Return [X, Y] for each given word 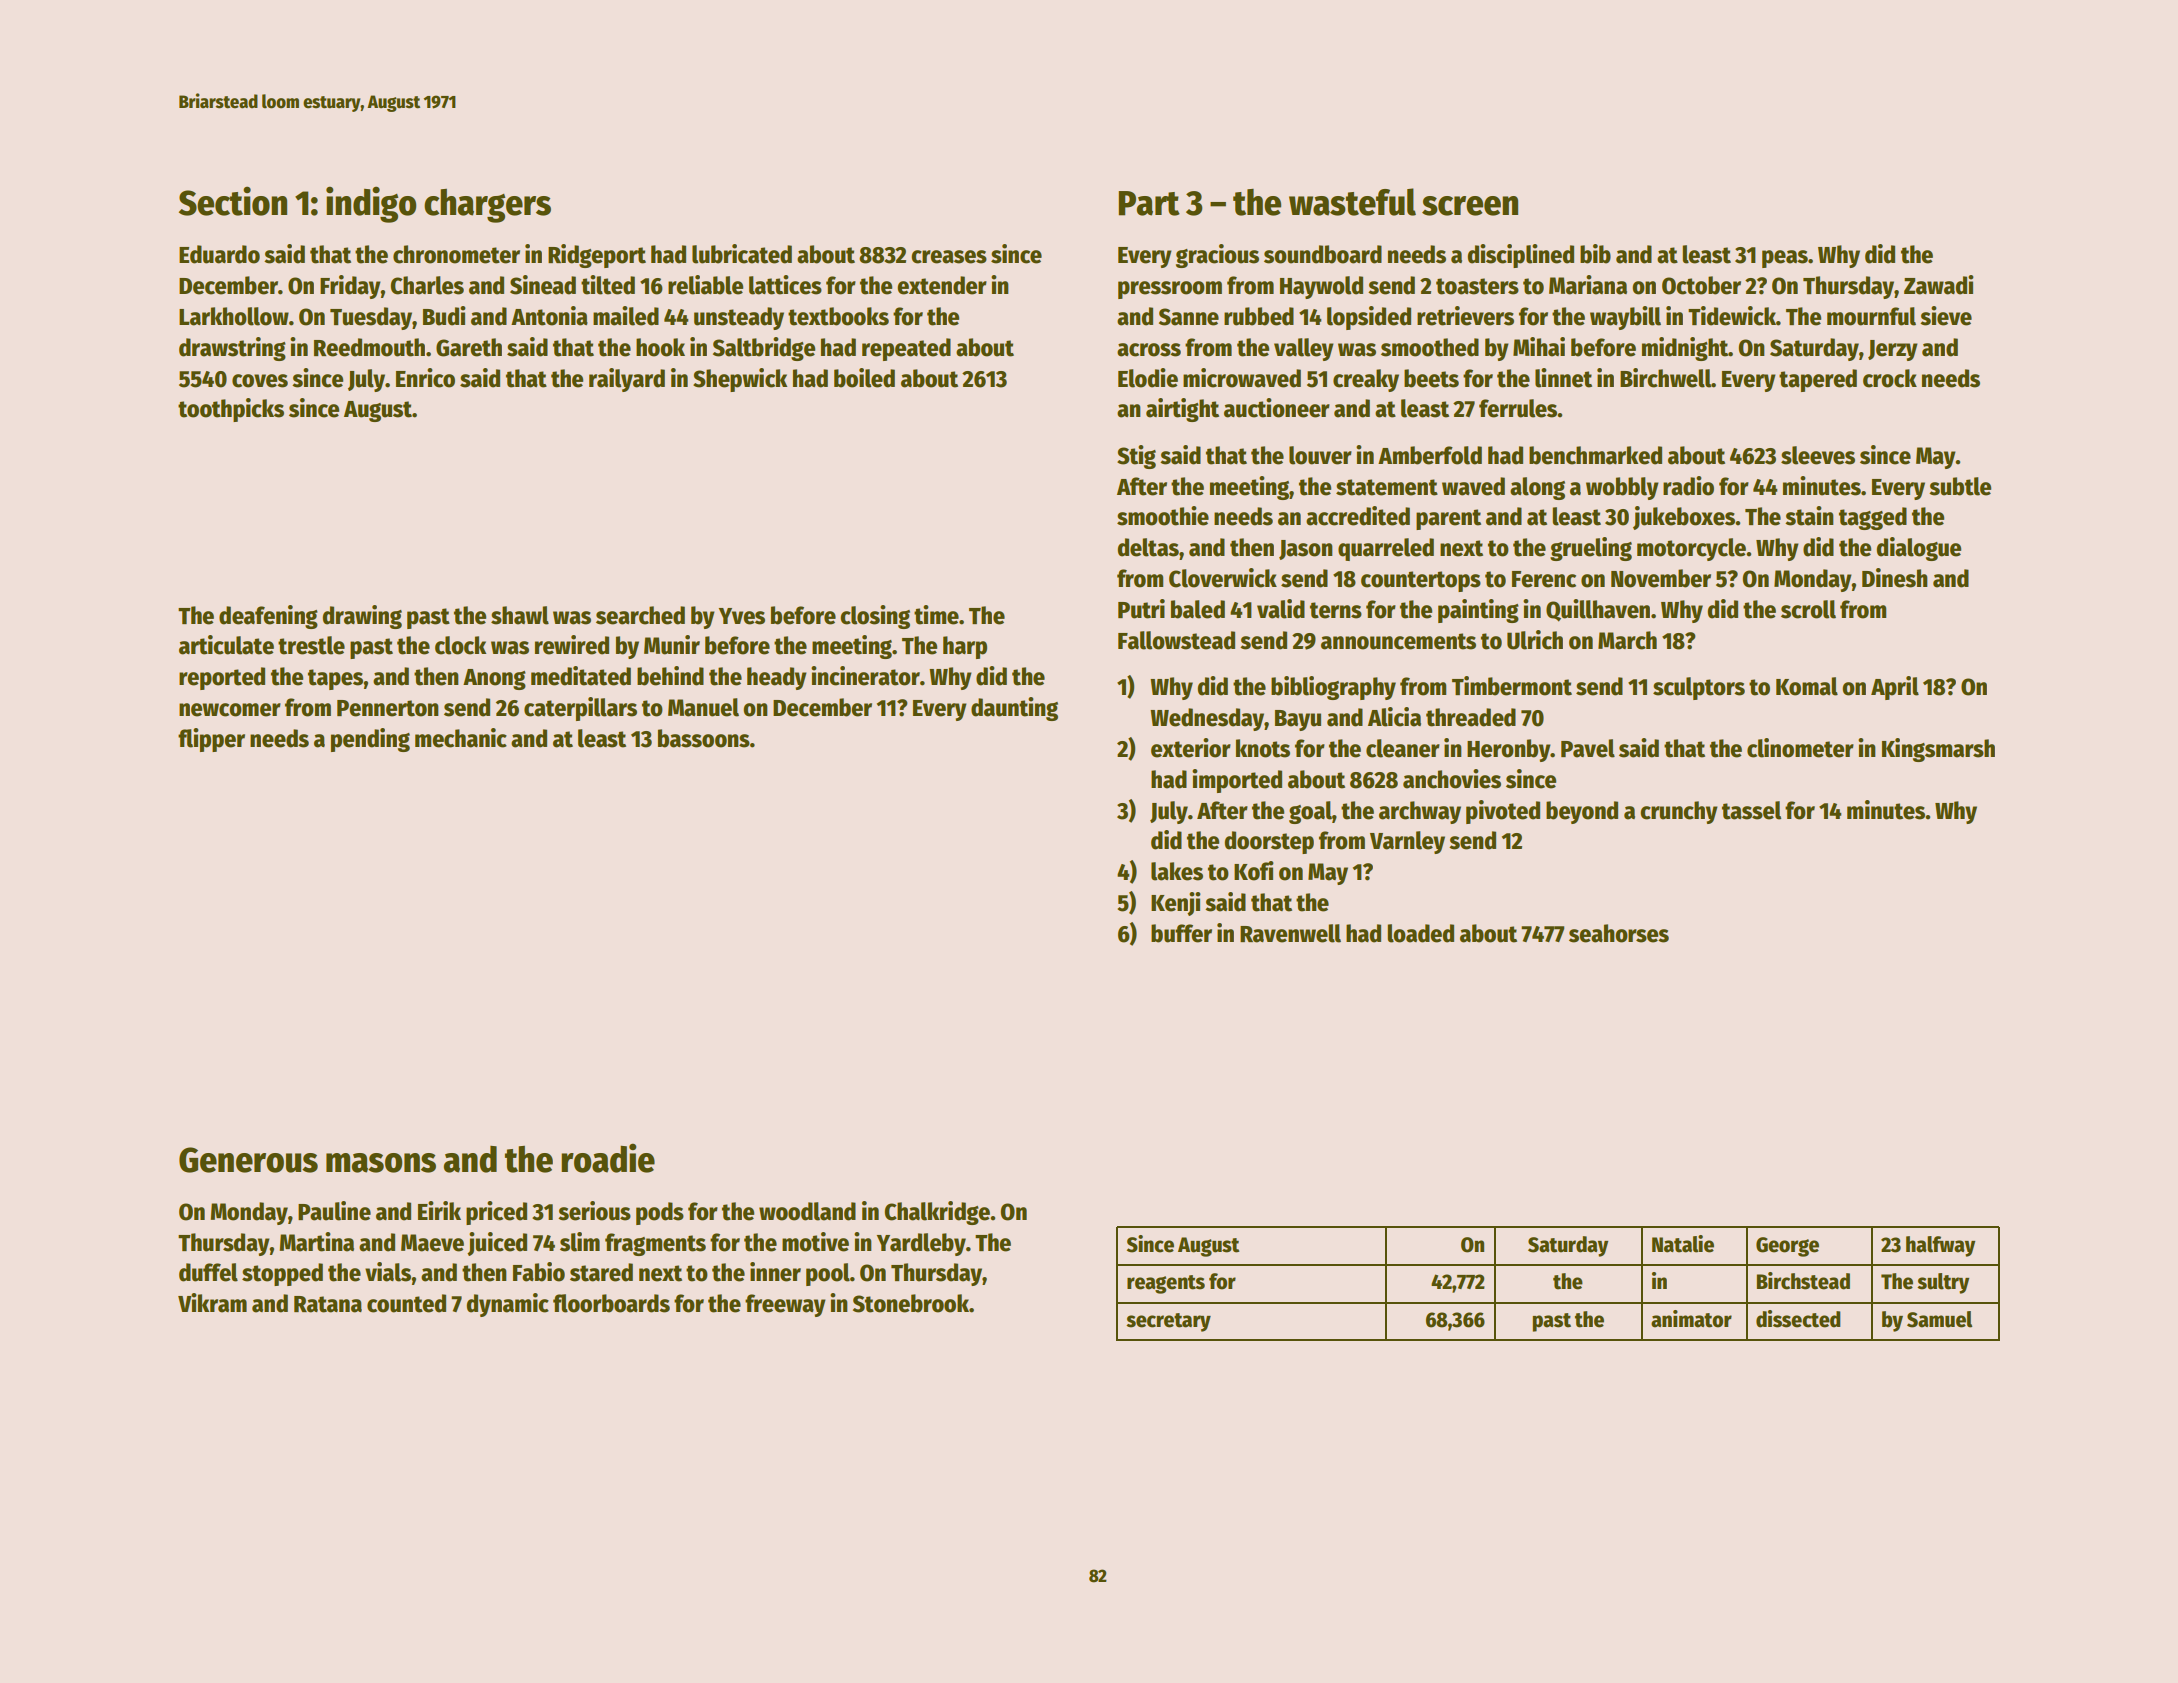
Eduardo [219, 254]
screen [1470, 206]
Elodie [1148, 378]
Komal [1807, 686]
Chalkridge [937, 1213]
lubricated [742, 254]
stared [601, 1272]
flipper [211, 740]
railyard [627, 380]
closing [875, 617]
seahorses [1619, 933]
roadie [608, 1158]
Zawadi [1939, 285]
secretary [1168, 1322]
